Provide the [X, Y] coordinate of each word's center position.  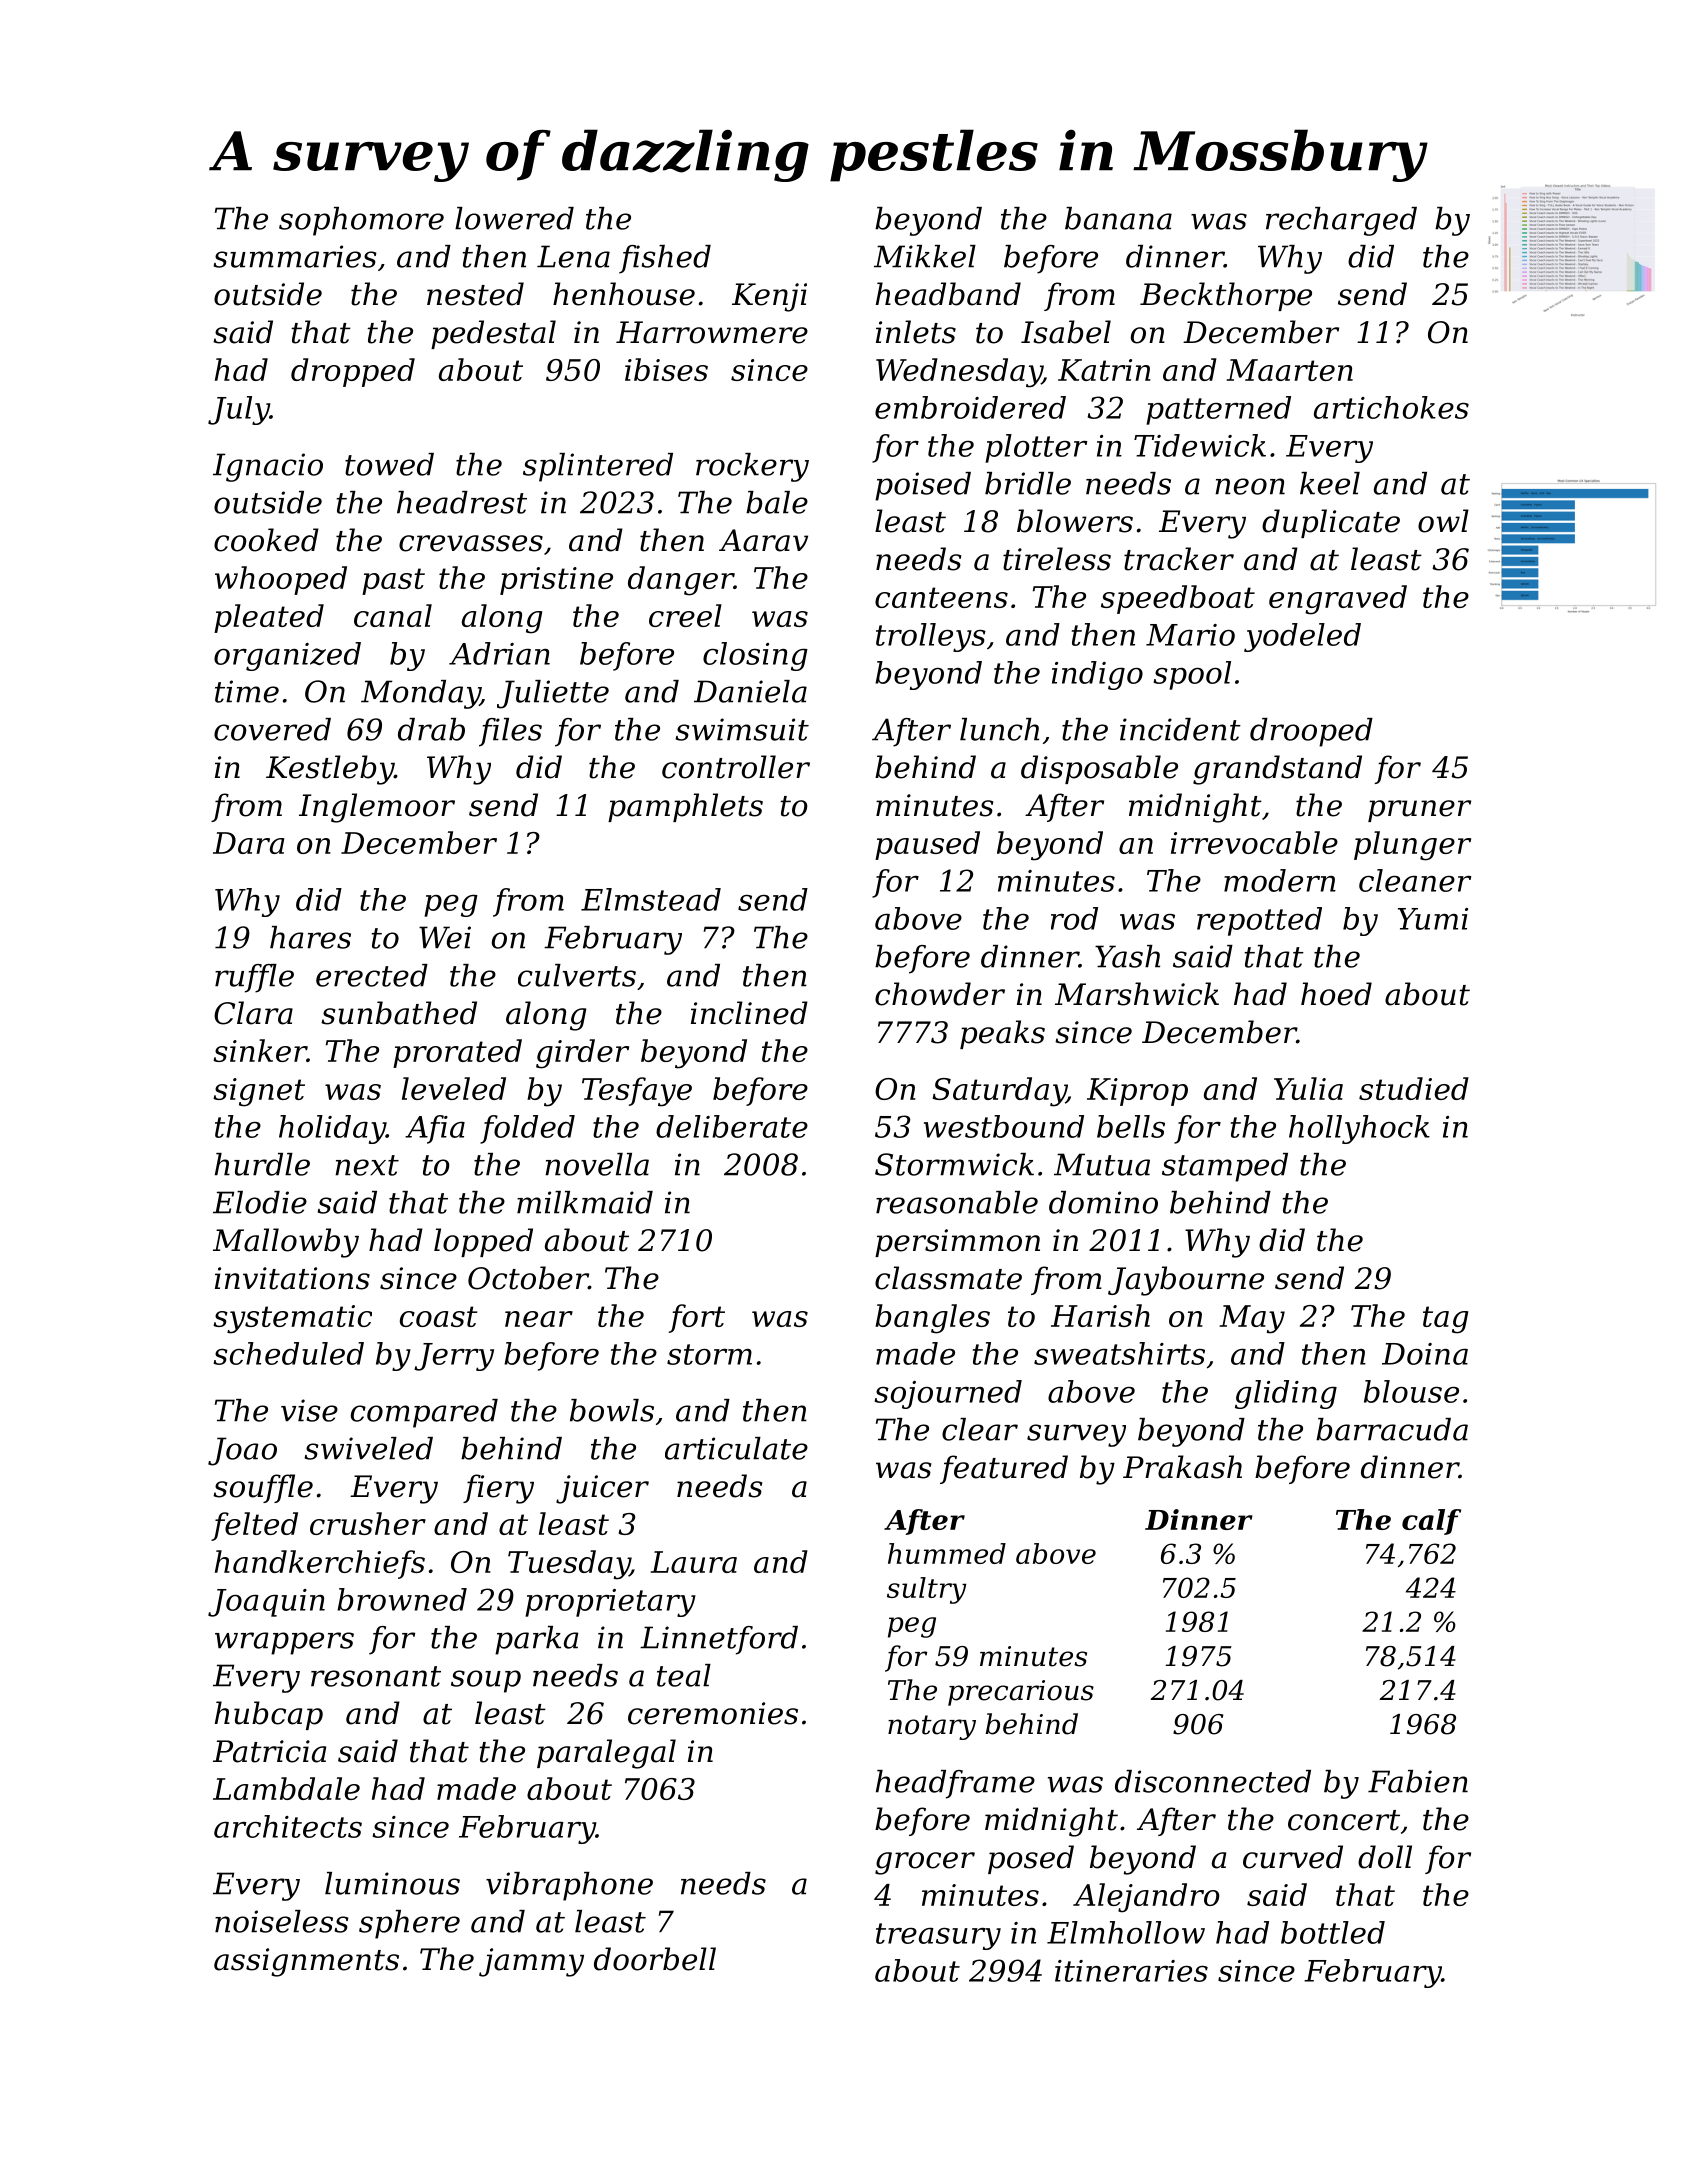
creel [685, 615]
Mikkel [925, 256]
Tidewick [1200, 445]
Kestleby [330, 770]
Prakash [1182, 1467]
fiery [498, 1489]
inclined [749, 1013]
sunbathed [399, 1013]
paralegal [606, 1754]
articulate [736, 1448]
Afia [435, 1129]
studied [1414, 1088]
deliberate [732, 1126]
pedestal [493, 334]
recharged [1341, 221]
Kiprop [1137, 1092]
